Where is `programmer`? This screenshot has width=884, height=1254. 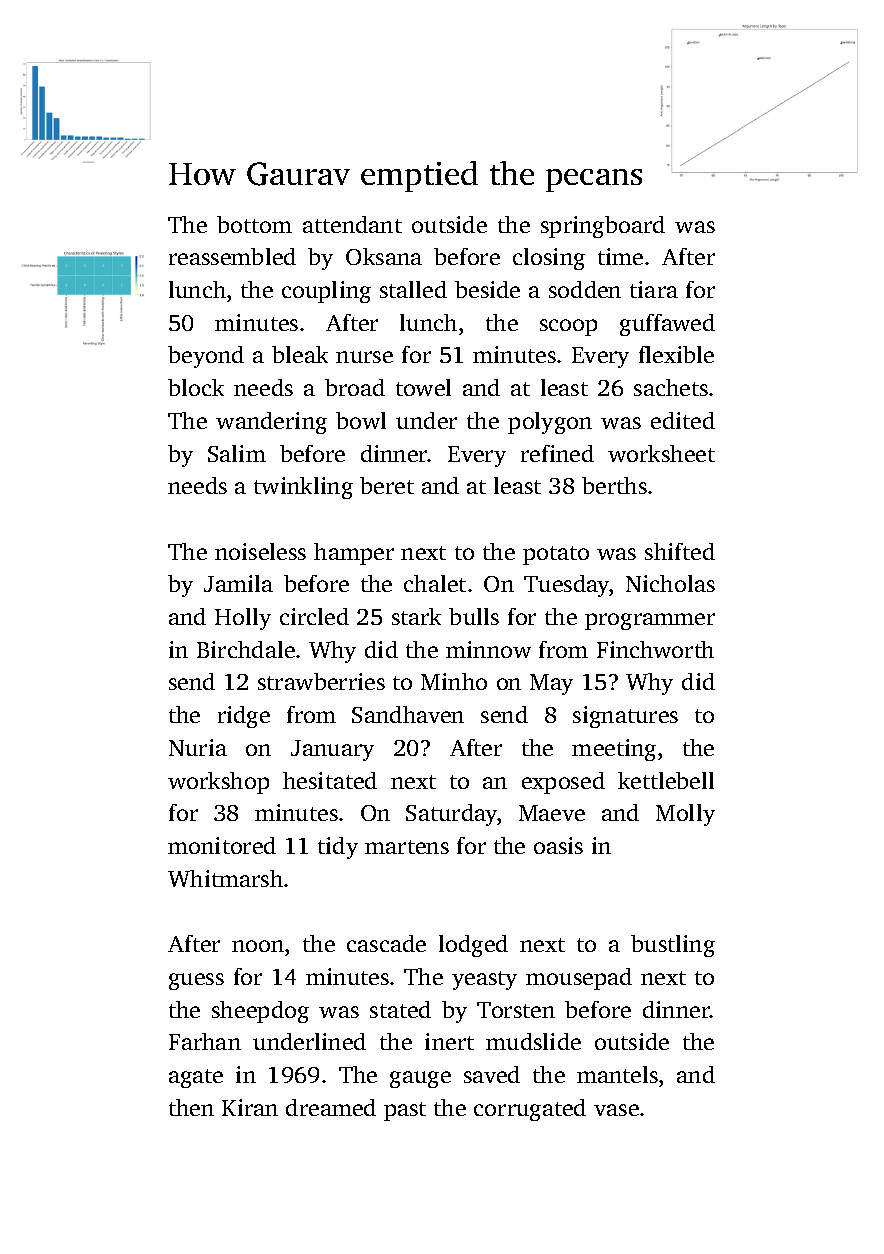
programmer is located at coordinates (650, 621).
